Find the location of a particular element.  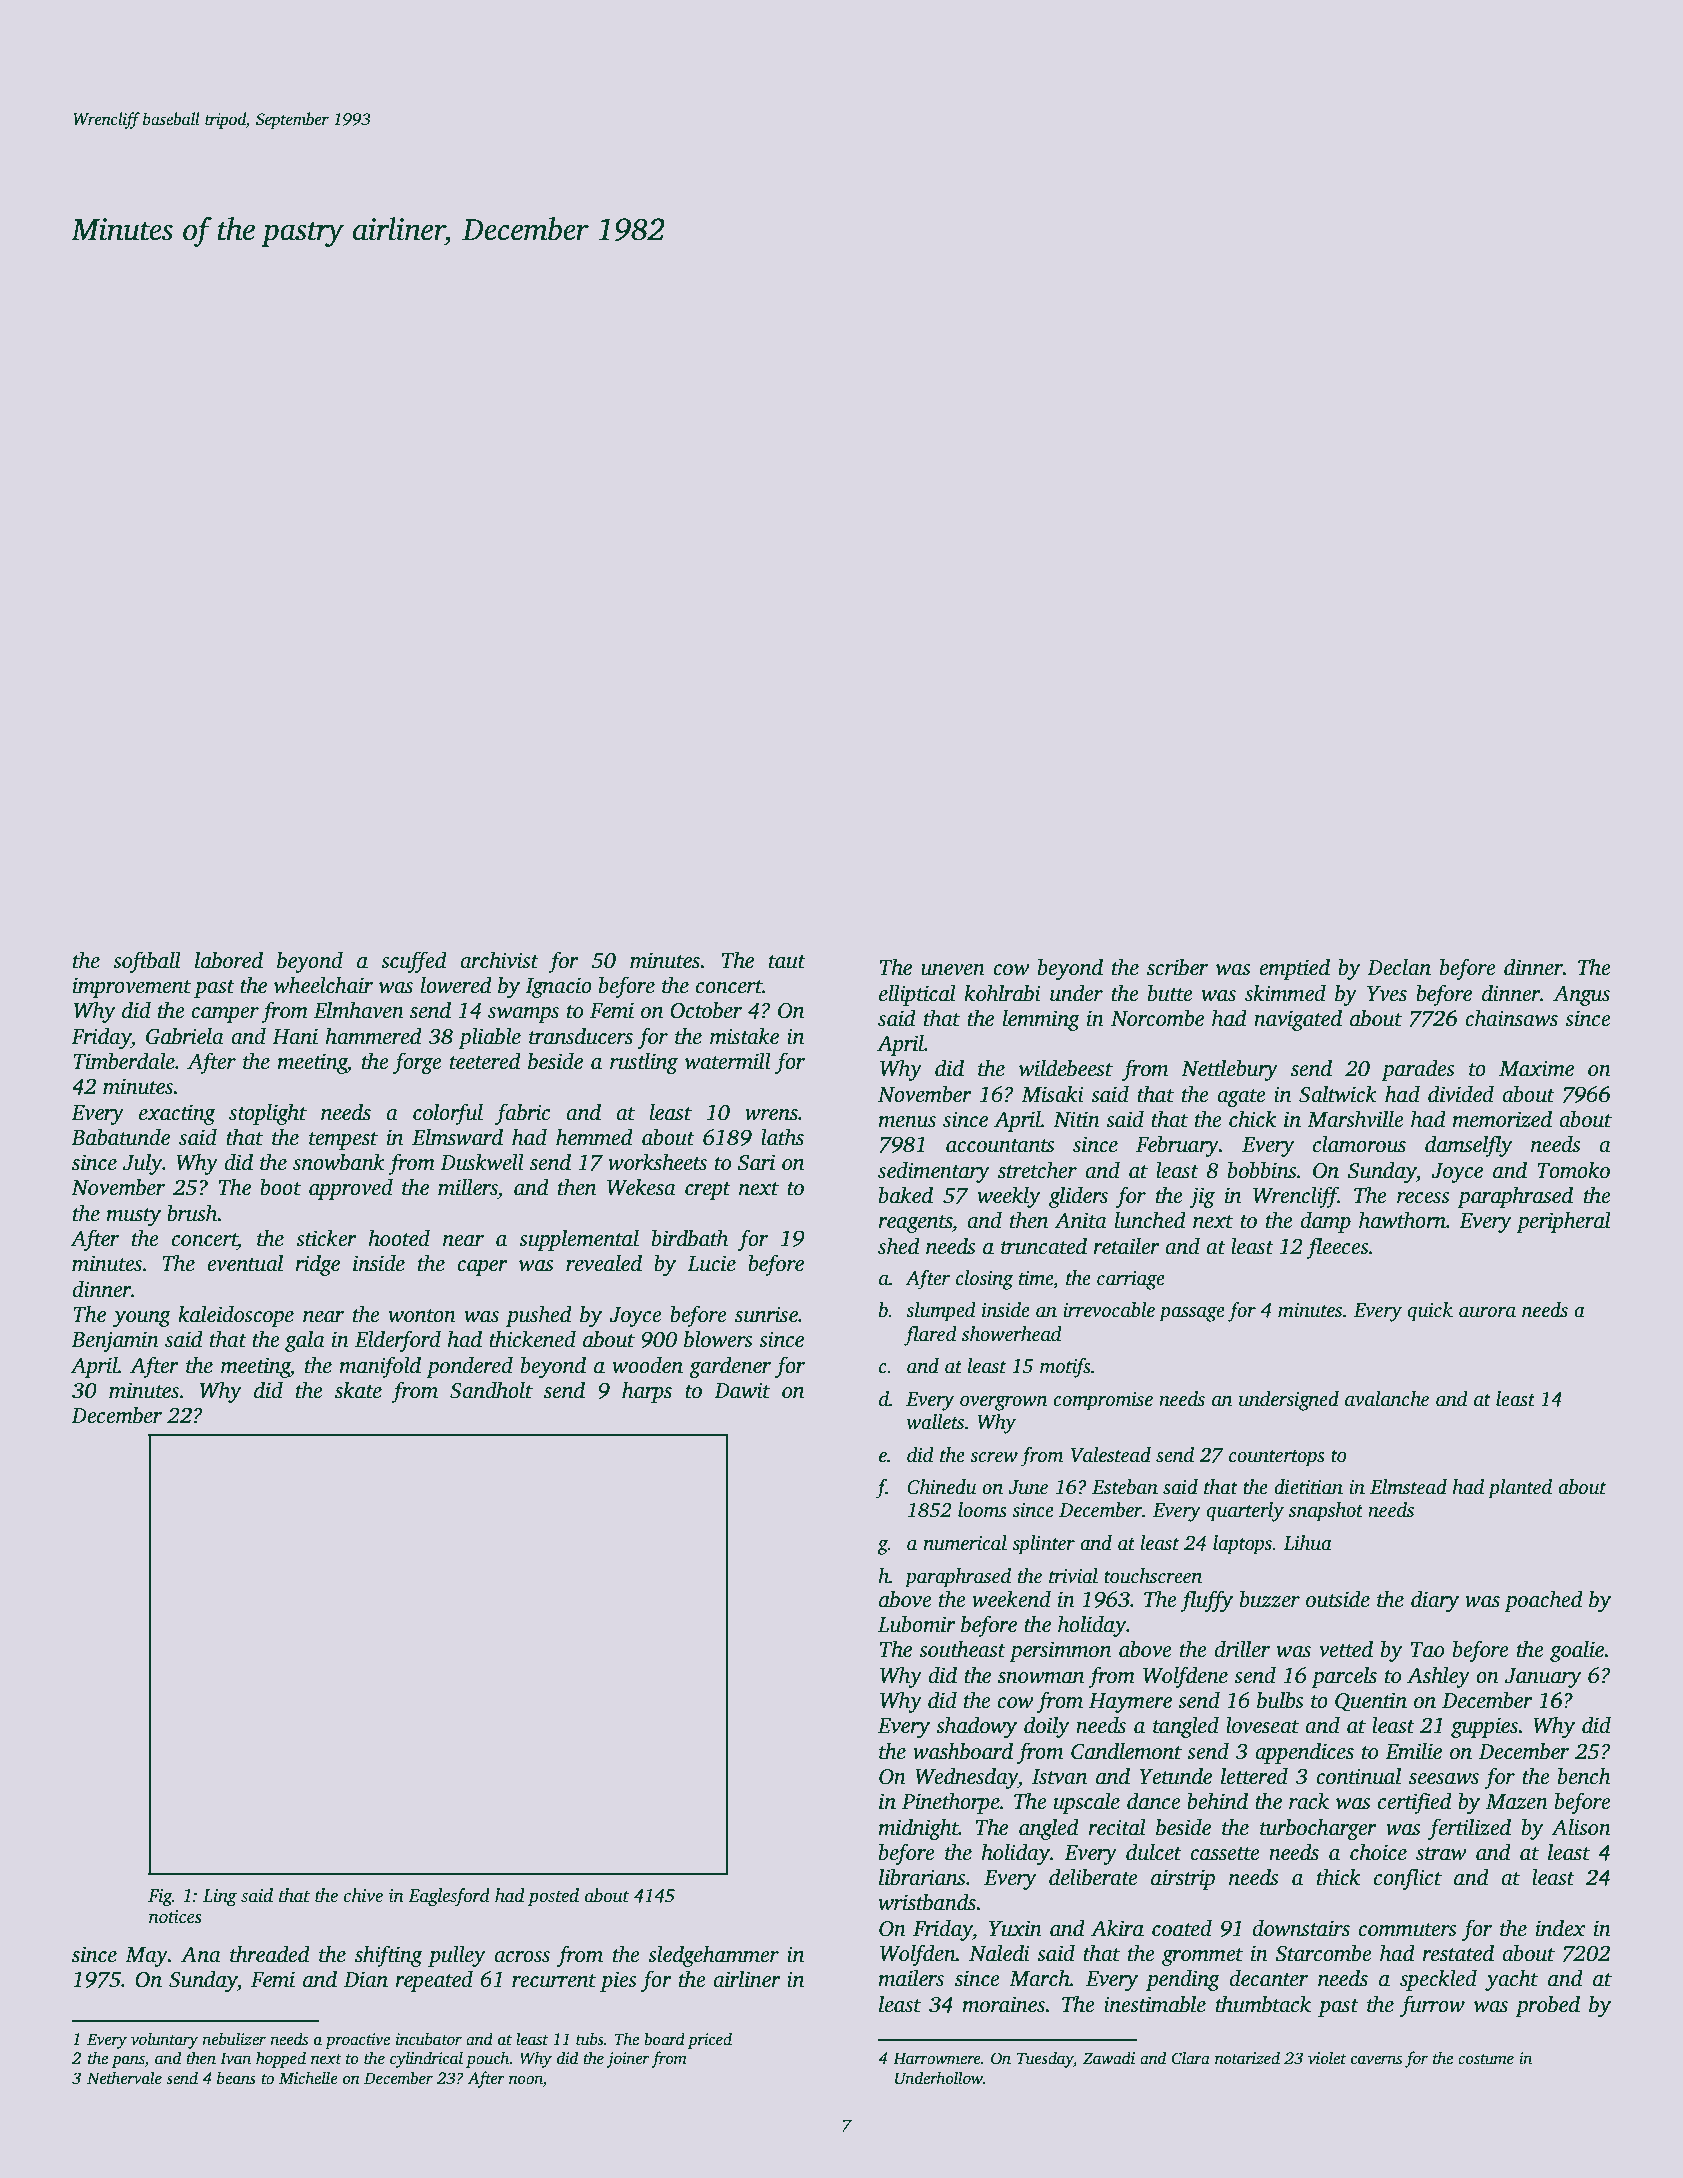

skate is located at coordinates (358, 1390).
